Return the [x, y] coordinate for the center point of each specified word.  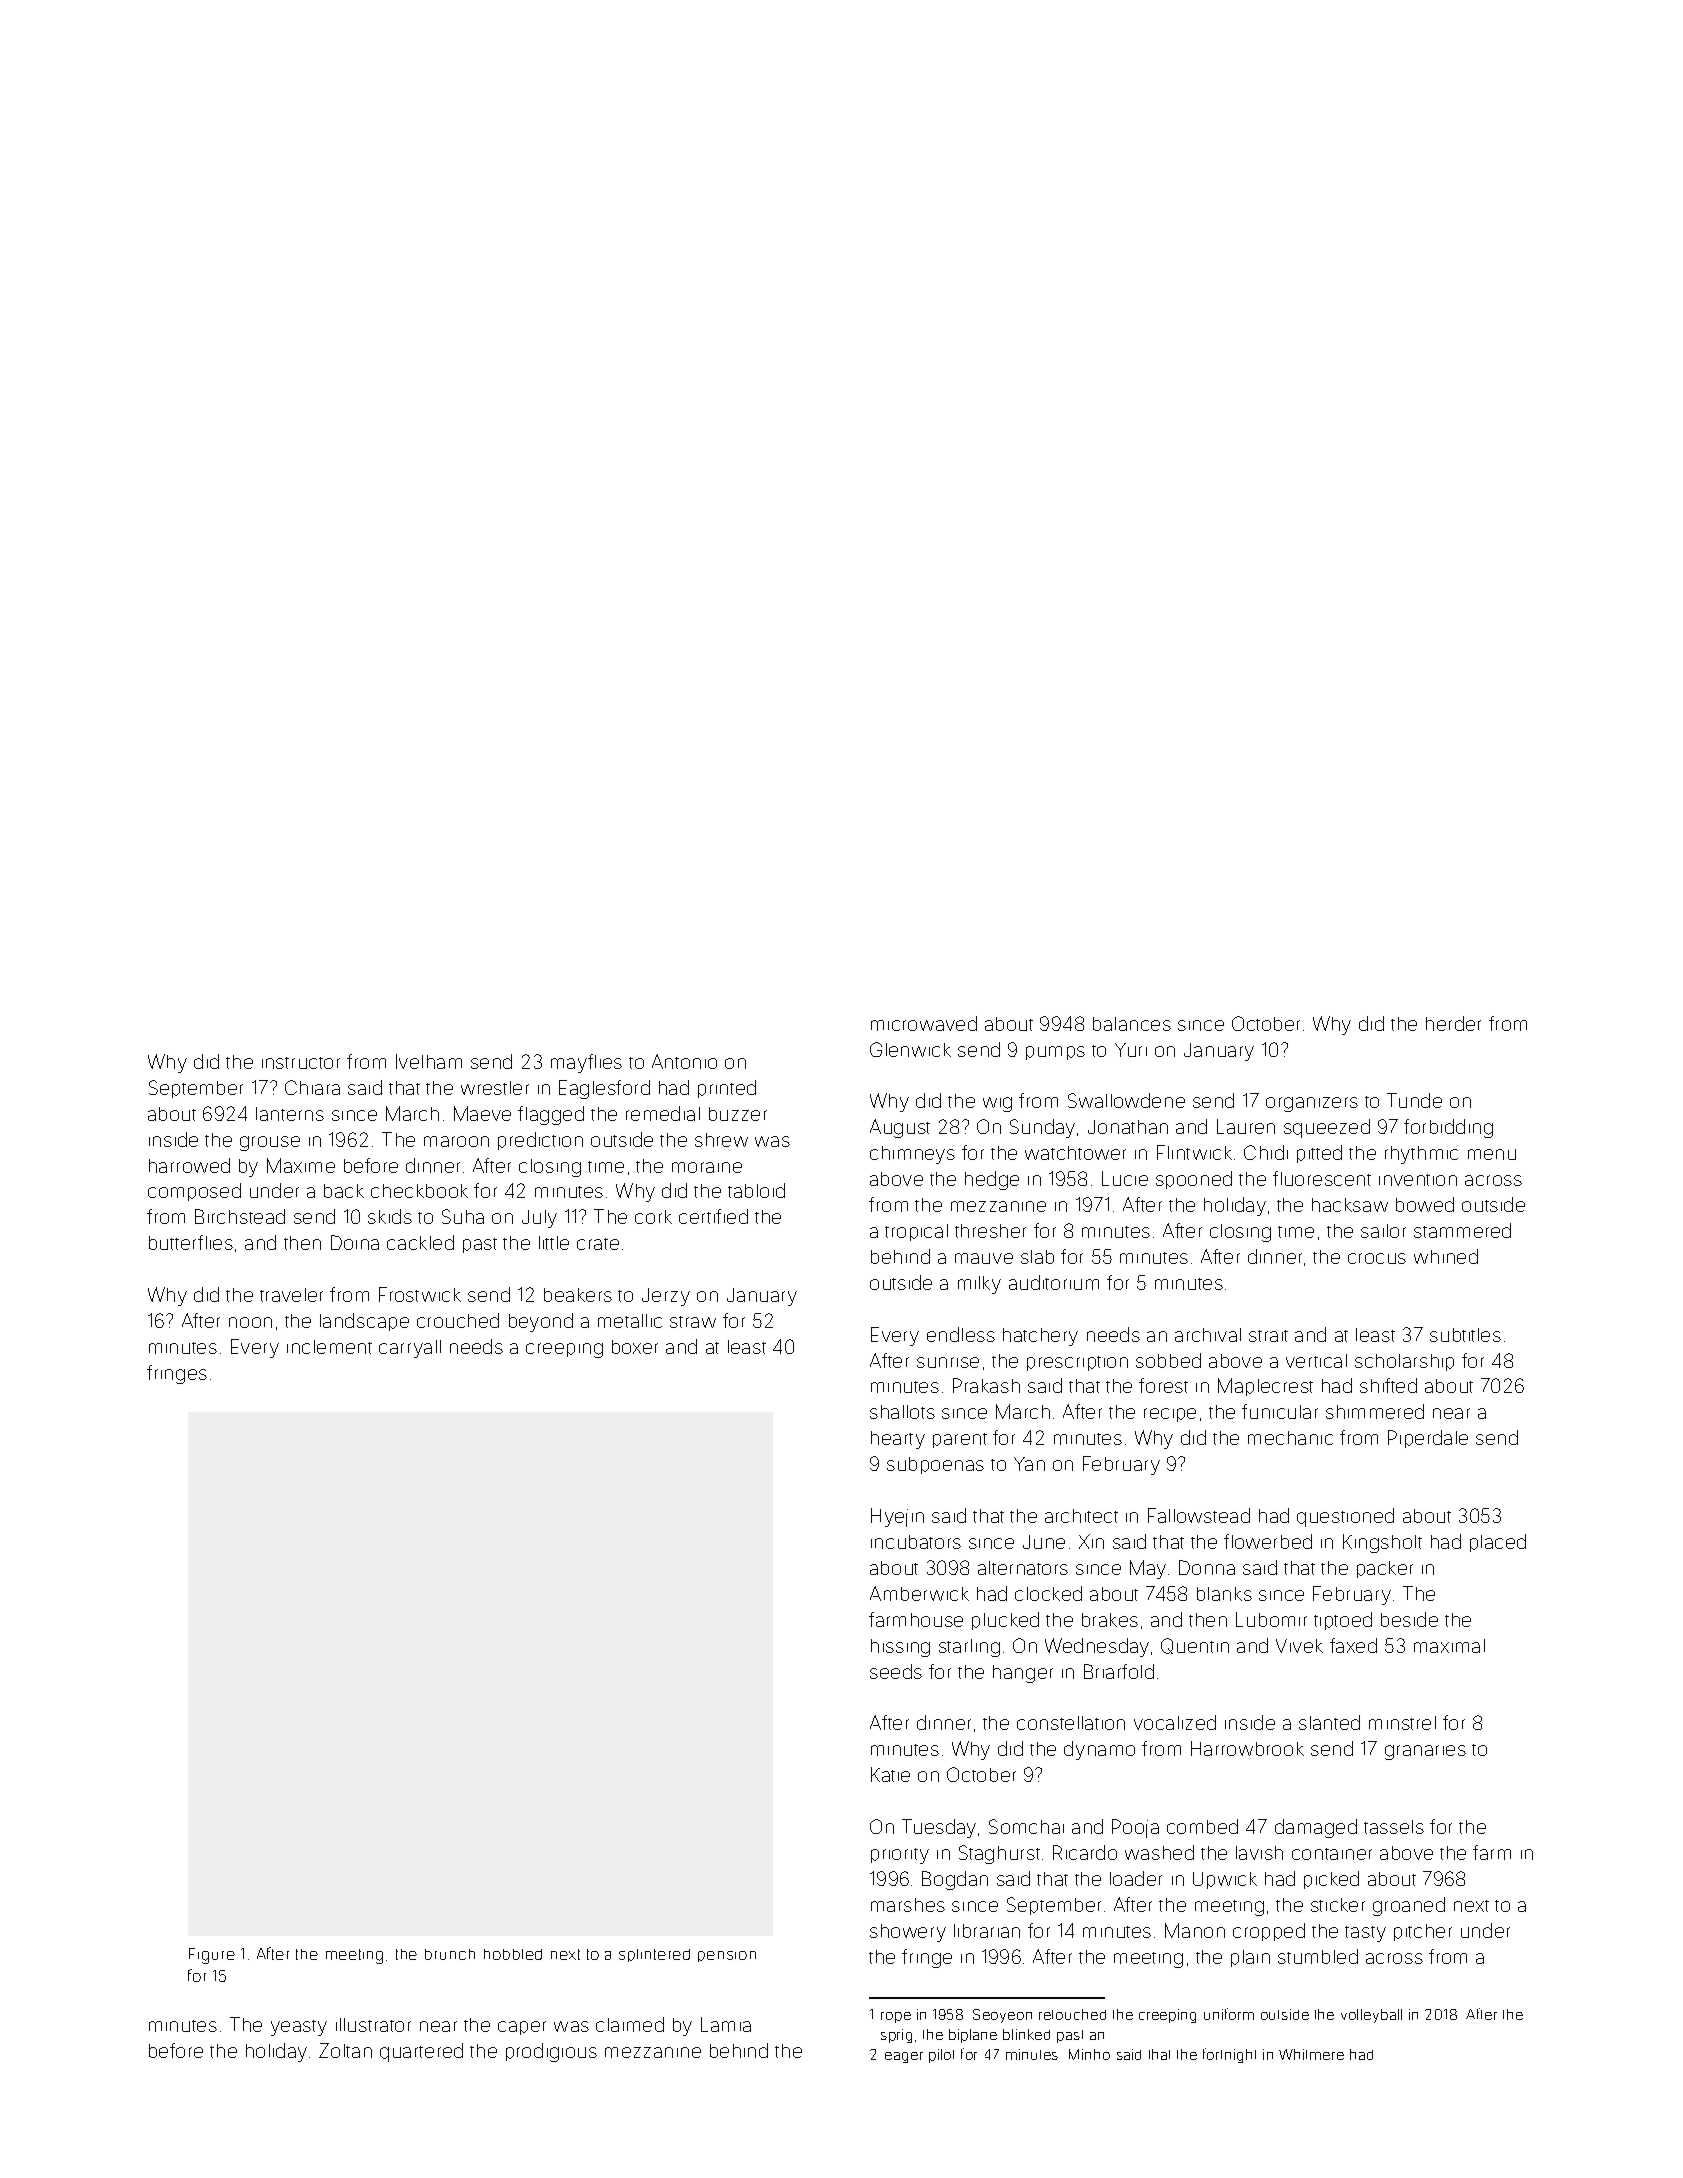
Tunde [1414, 1100]
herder [1453, 1023]
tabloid [756, 1190]
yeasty [299, 2028]
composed [194, 1192]
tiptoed [1343, 1621]
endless [961, 1334]
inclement [329, 1347]
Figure [212, 1956]
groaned [1409, 1906]
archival [1208, 1335]
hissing [900, 1648]
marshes [908, 1905]
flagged [551, 1115]
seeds [896, 1671]
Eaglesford [604, 1089]
